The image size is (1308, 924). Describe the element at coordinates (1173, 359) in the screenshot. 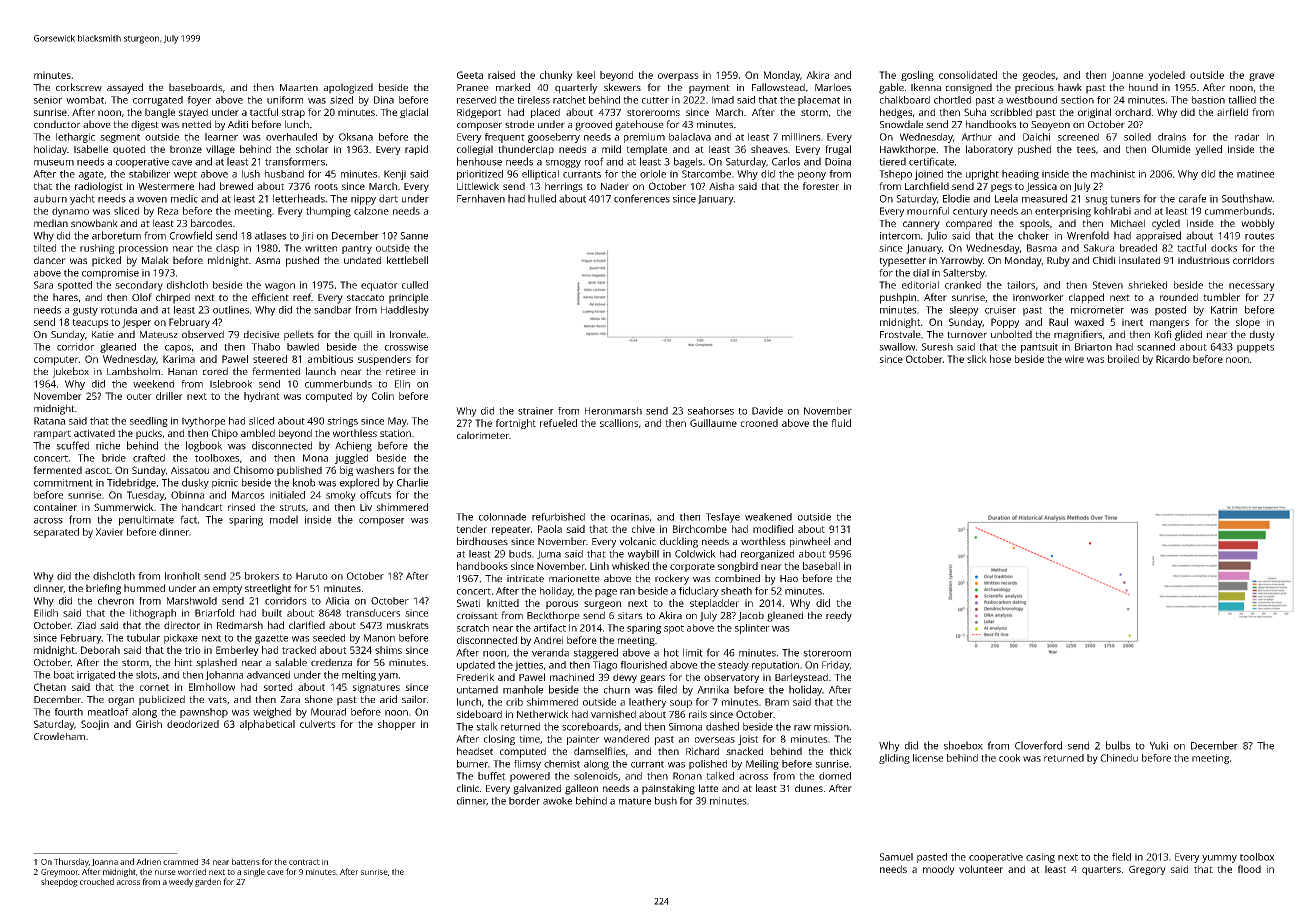

I see `Ricardo` at that location.
